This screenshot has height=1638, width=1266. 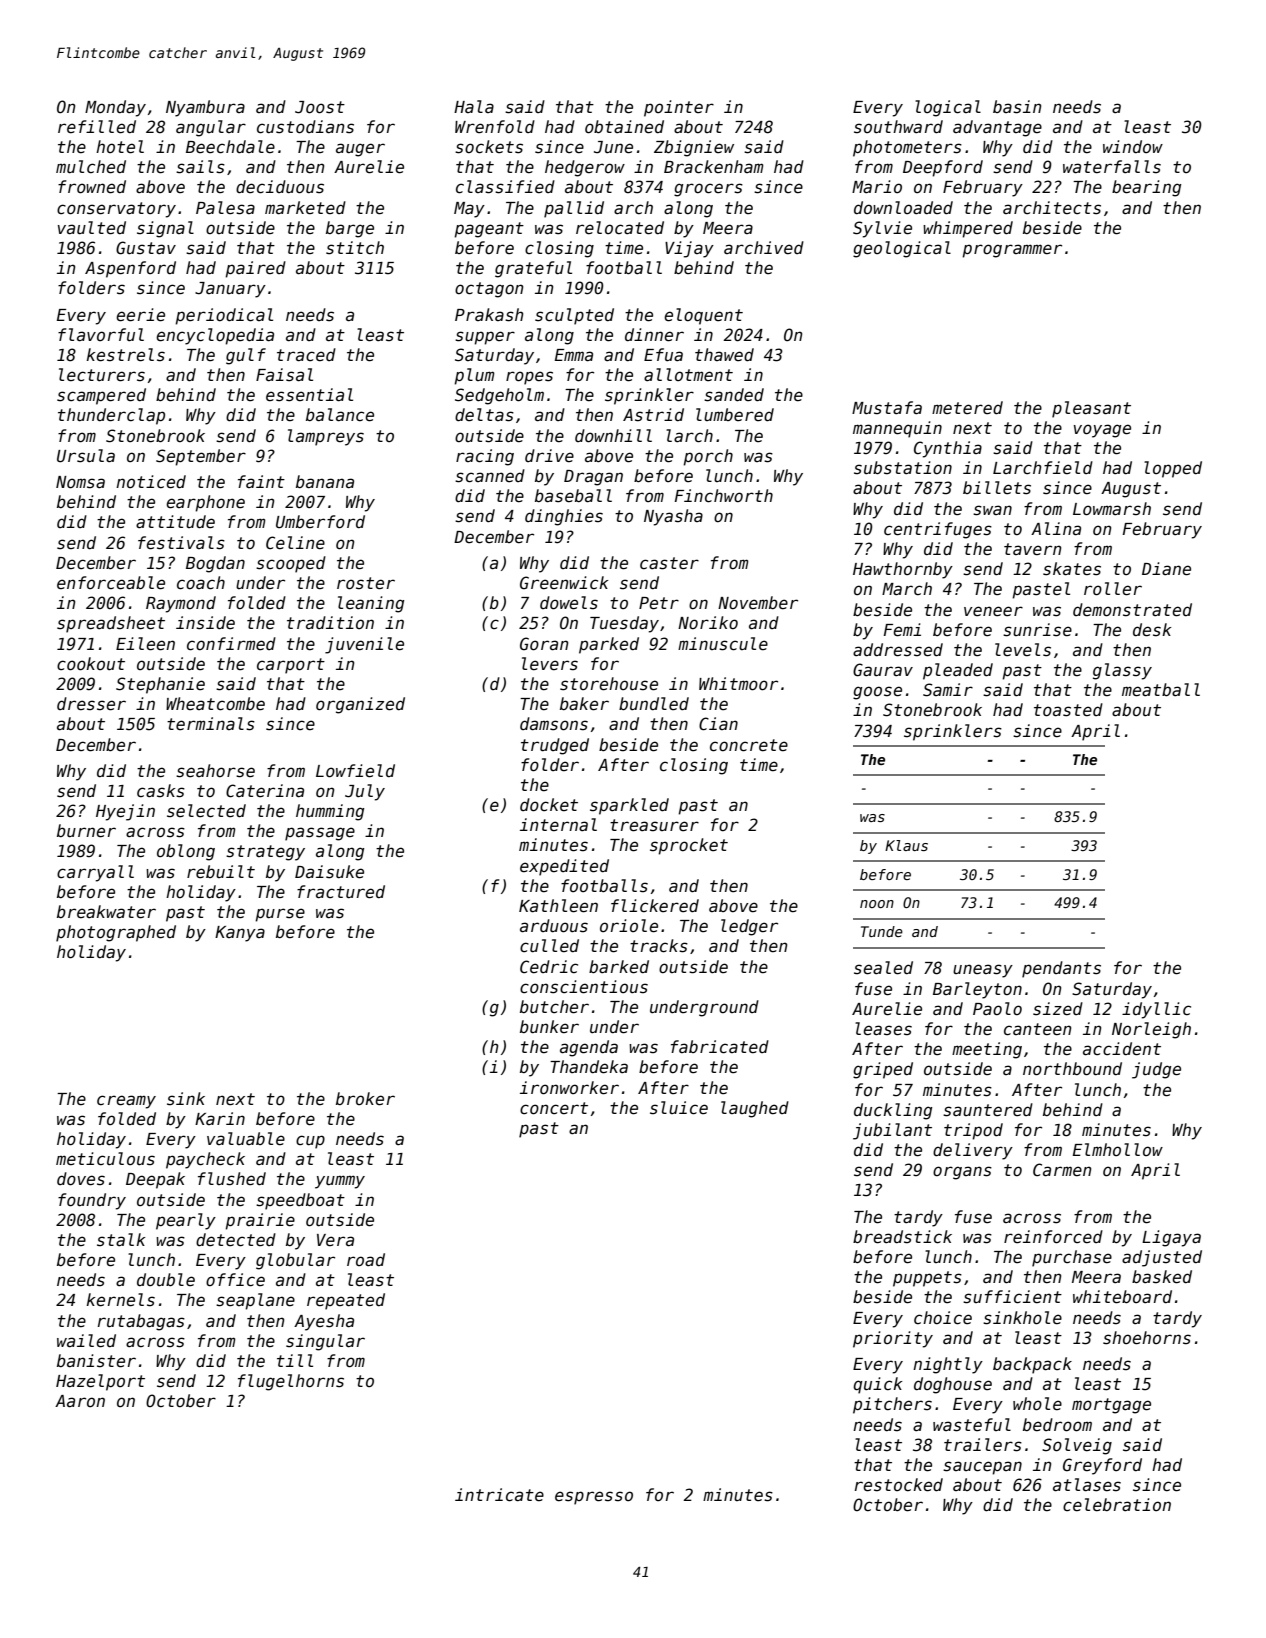 What do you see at coordinates (291, 1382) in the screenshot?
I see `flugelhorns` at bounding box center [291, 1382].
